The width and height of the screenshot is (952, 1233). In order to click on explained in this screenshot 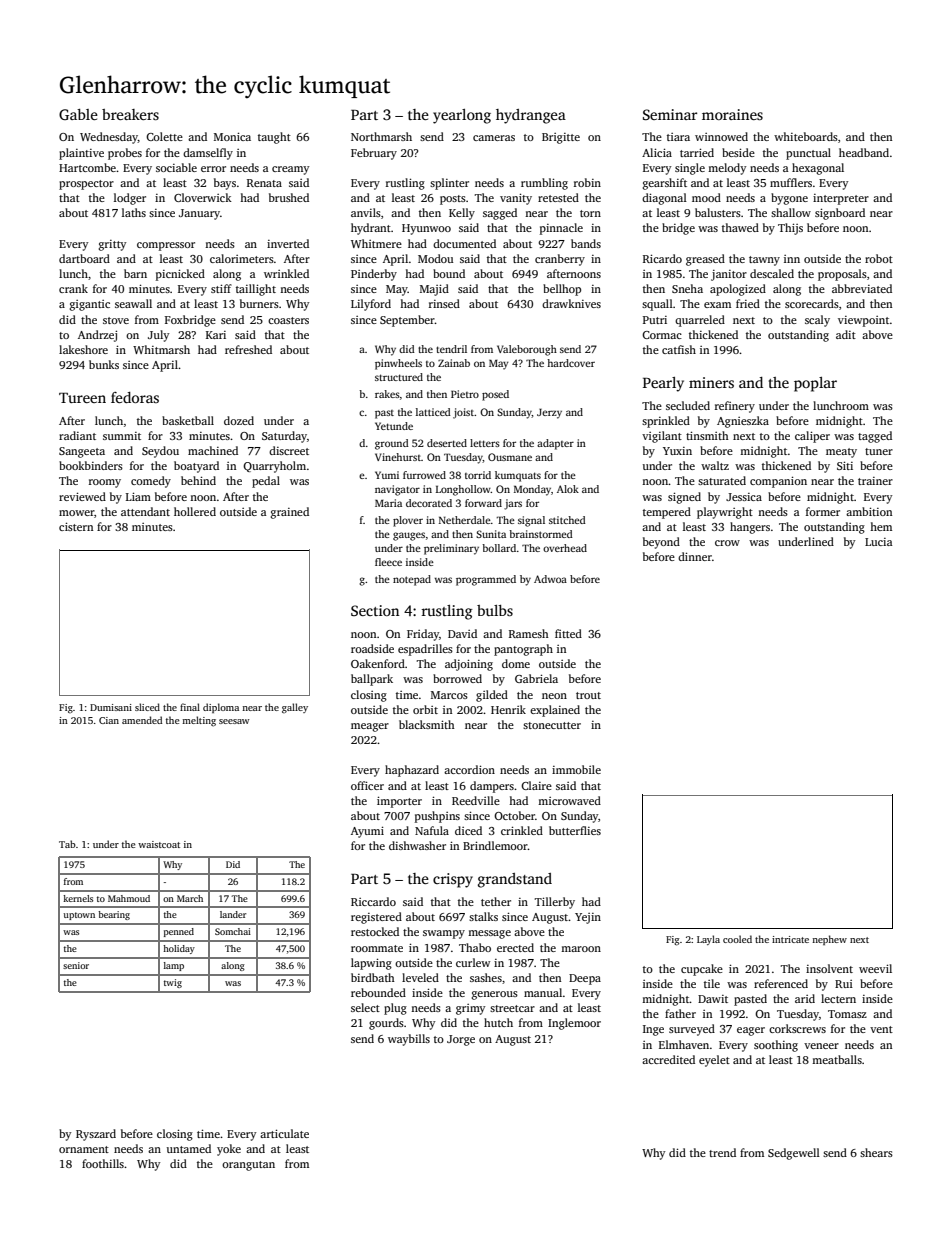, I will do `click(555, 711)`.
